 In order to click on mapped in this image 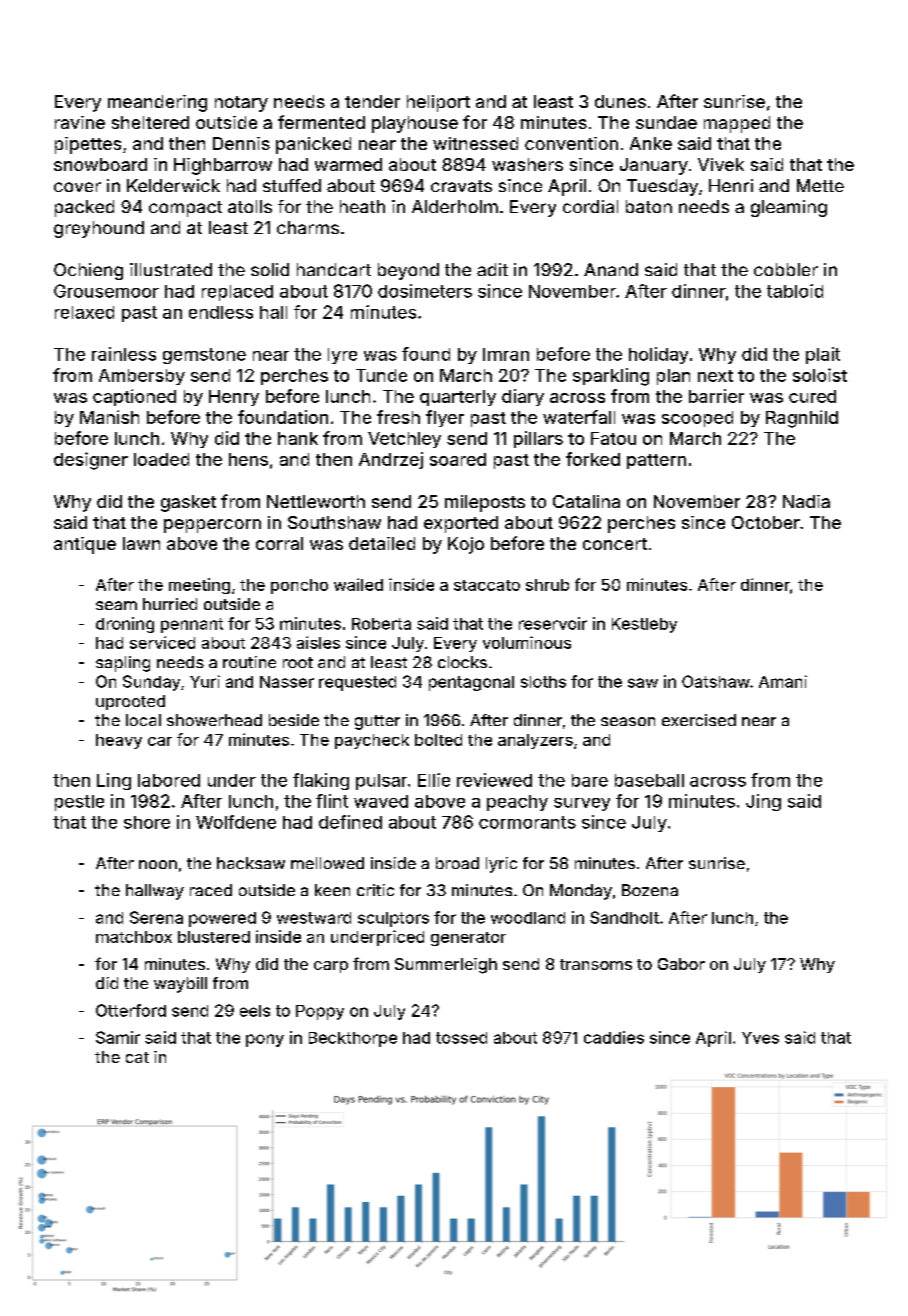, I will do `click(737, 124)`.
